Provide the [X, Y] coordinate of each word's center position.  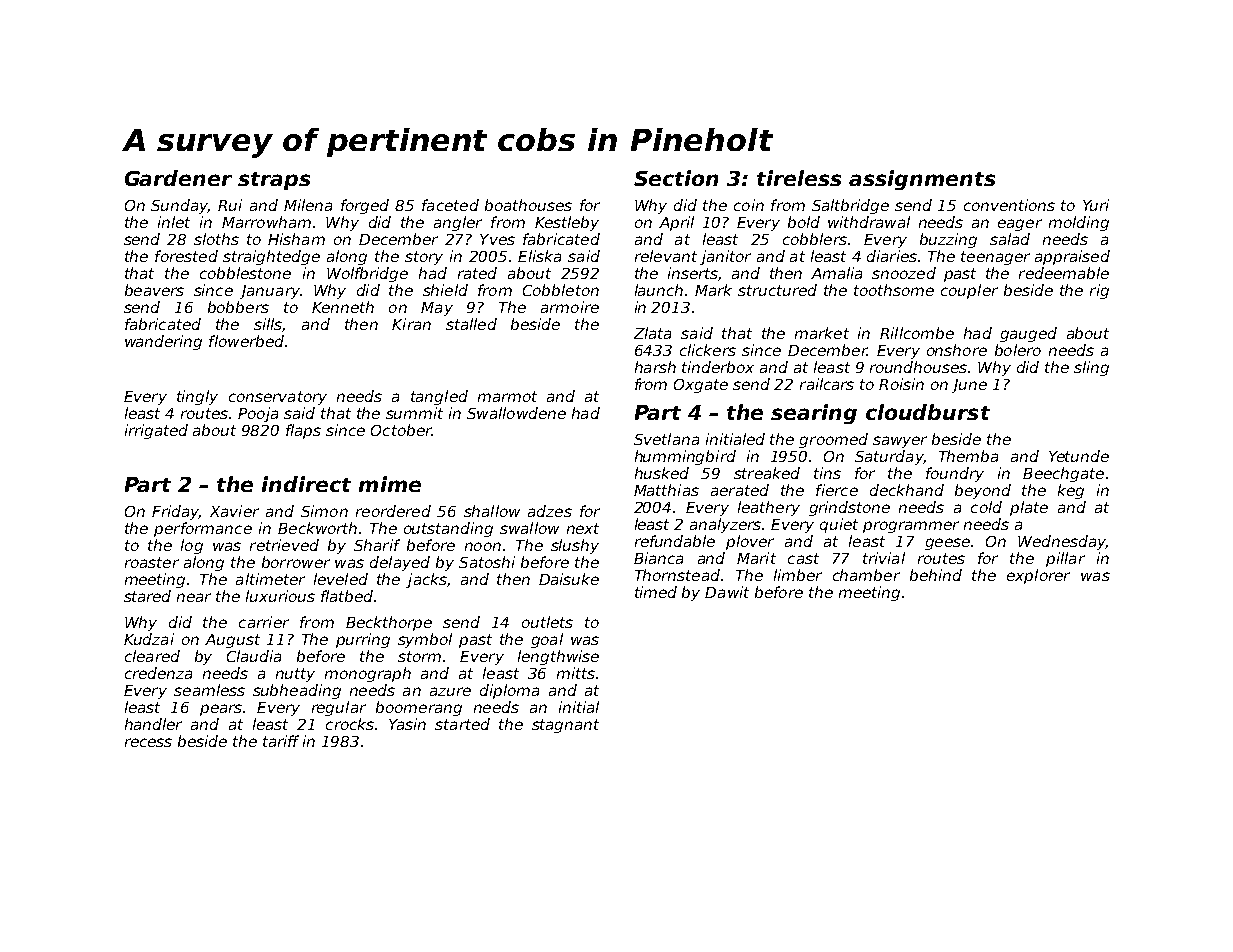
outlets [547, 622]
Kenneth [343, 307]
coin [749, 205]
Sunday [179, 206]
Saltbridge [850, 206]
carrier [264, 622]
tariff [281, 741]
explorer [1038, 576]
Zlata [652, 333]
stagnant [565, 726]
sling [1091, 368]
